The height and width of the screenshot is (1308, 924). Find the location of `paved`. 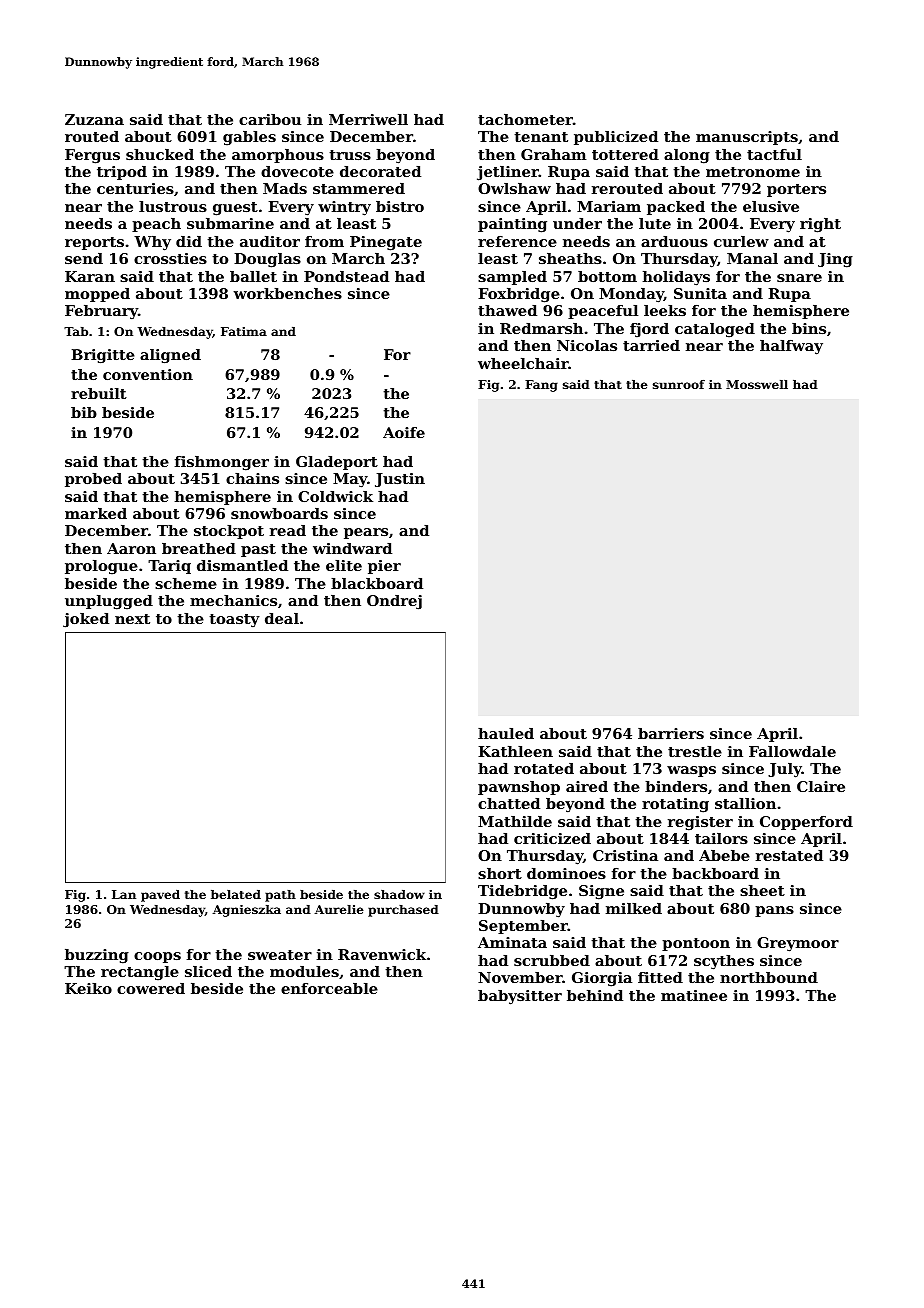

paved is located at coordinates (160, 896).
